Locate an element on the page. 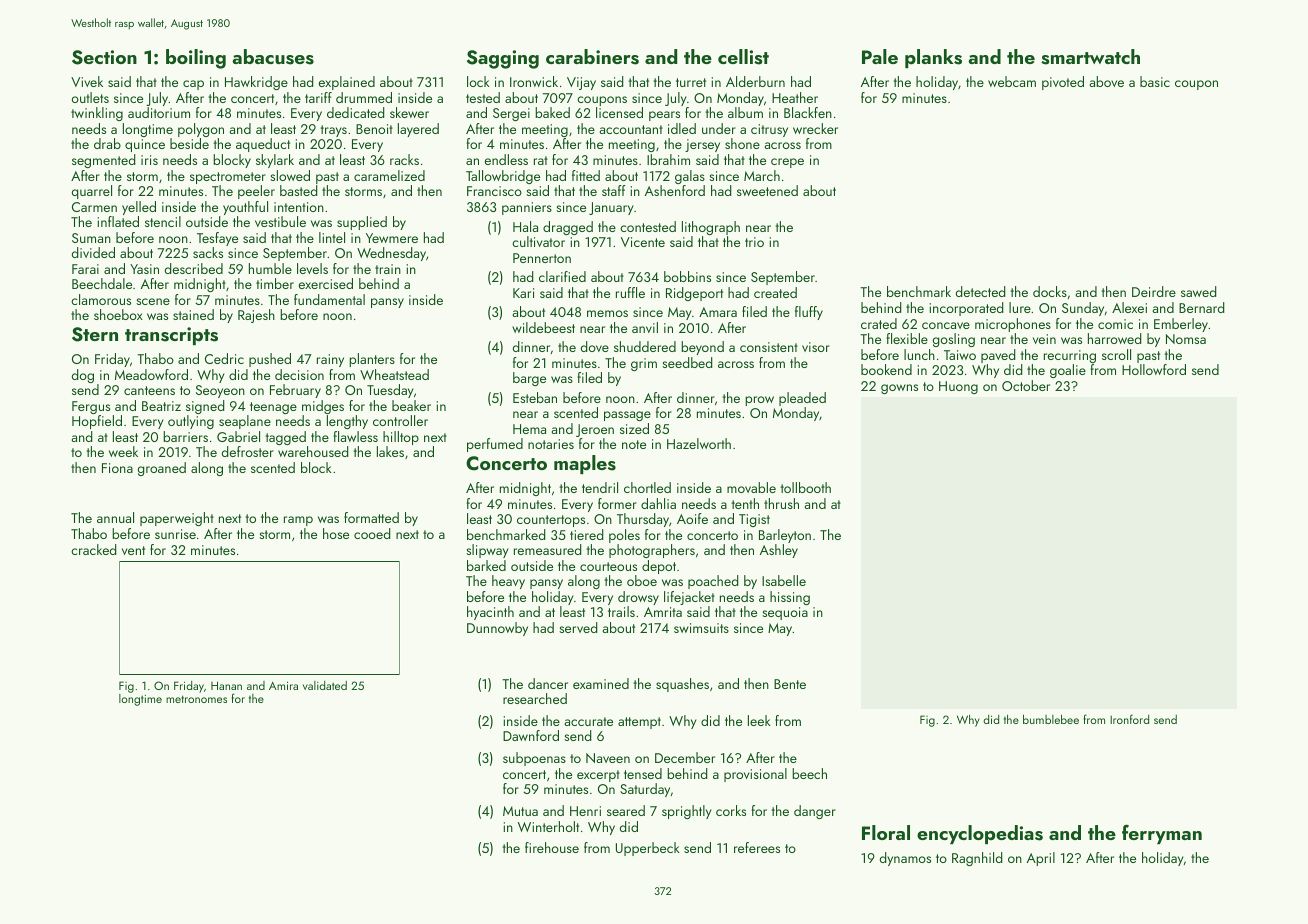 The width and height of the page is (1308, 924). served is located at coordinates (578, 627).
